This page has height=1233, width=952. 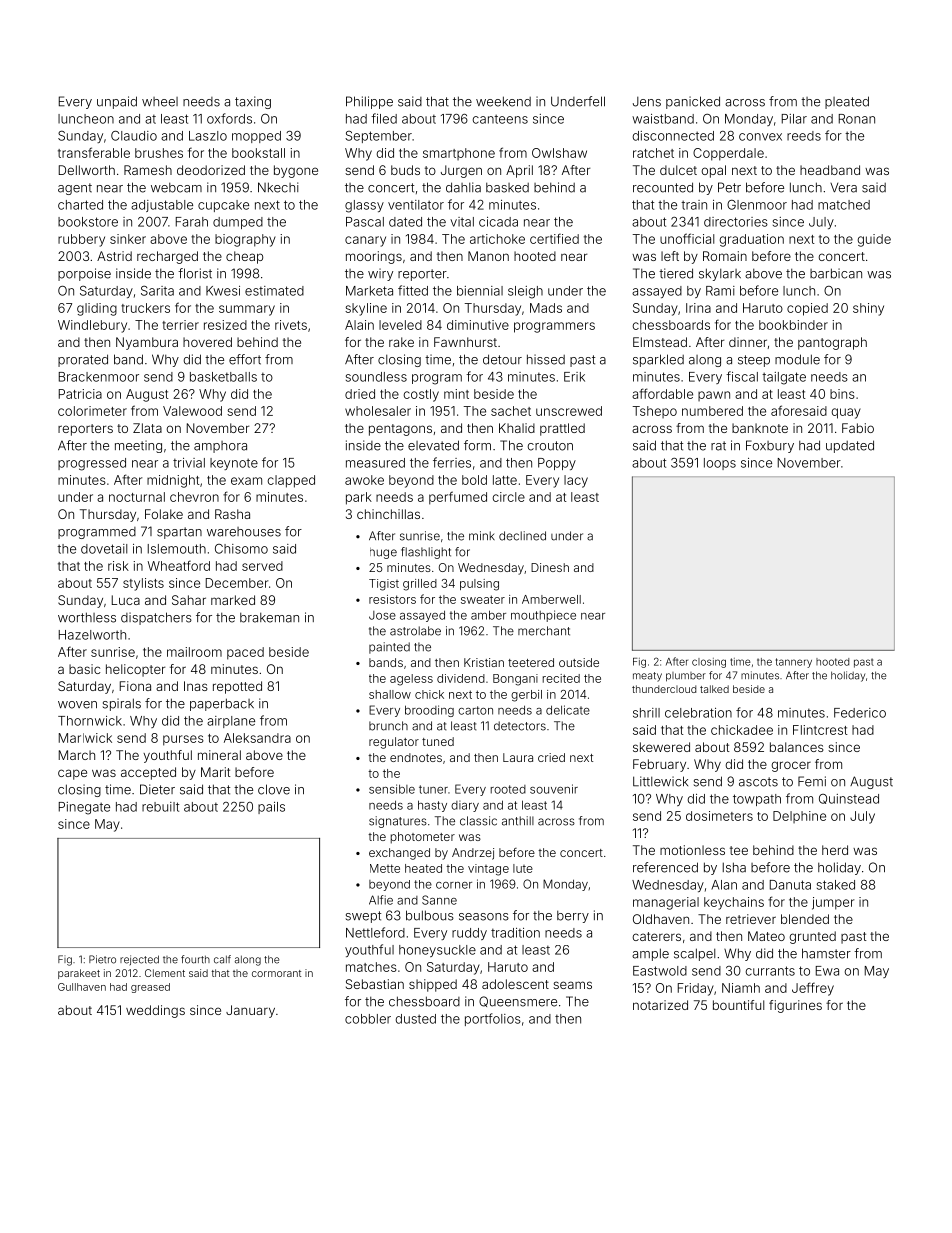 What do you see at coordinates (477, 445) in the page?
I see `form` at bounding box center [477, 445].
